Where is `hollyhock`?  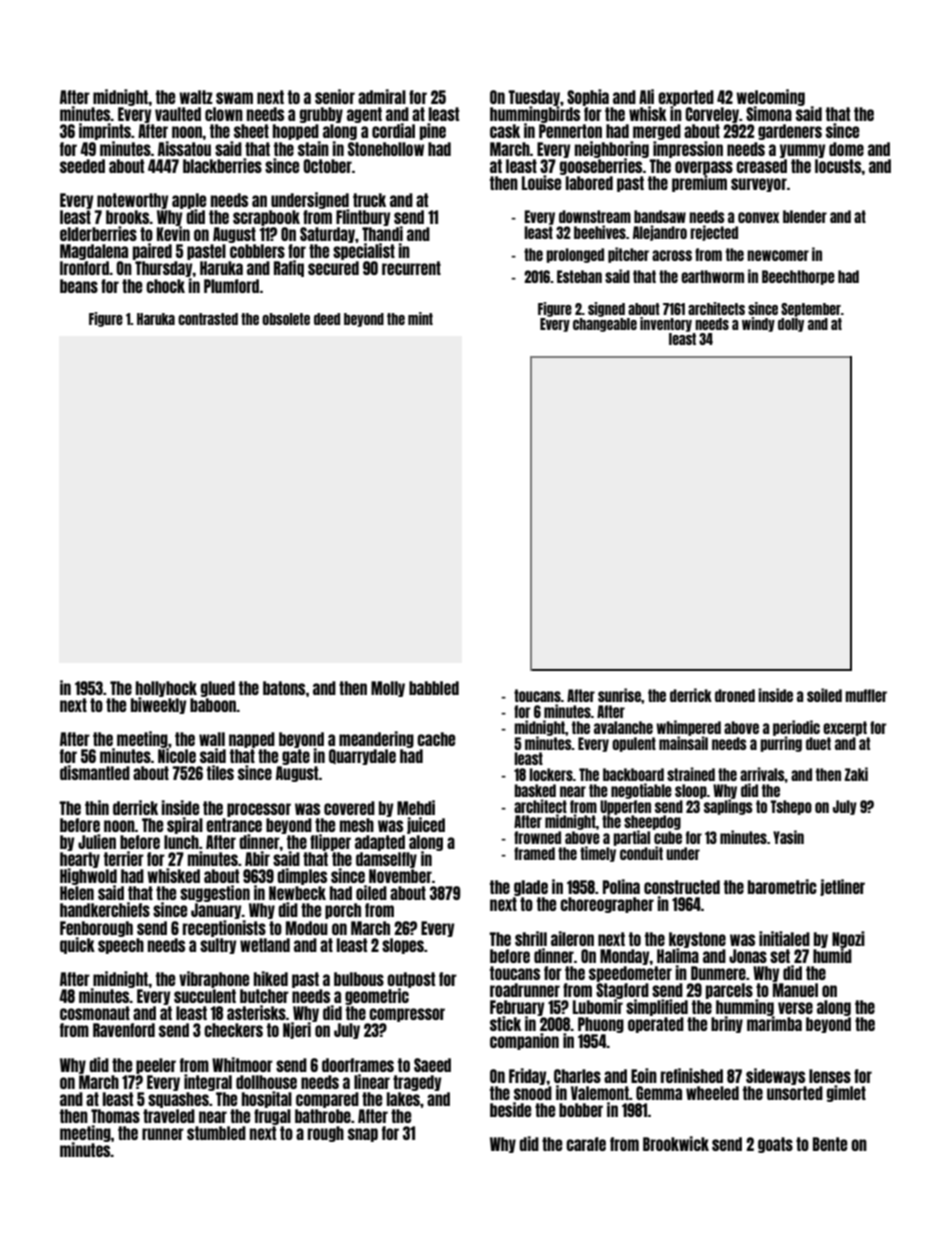
hollyhock is located at coordinates (166, 689).
